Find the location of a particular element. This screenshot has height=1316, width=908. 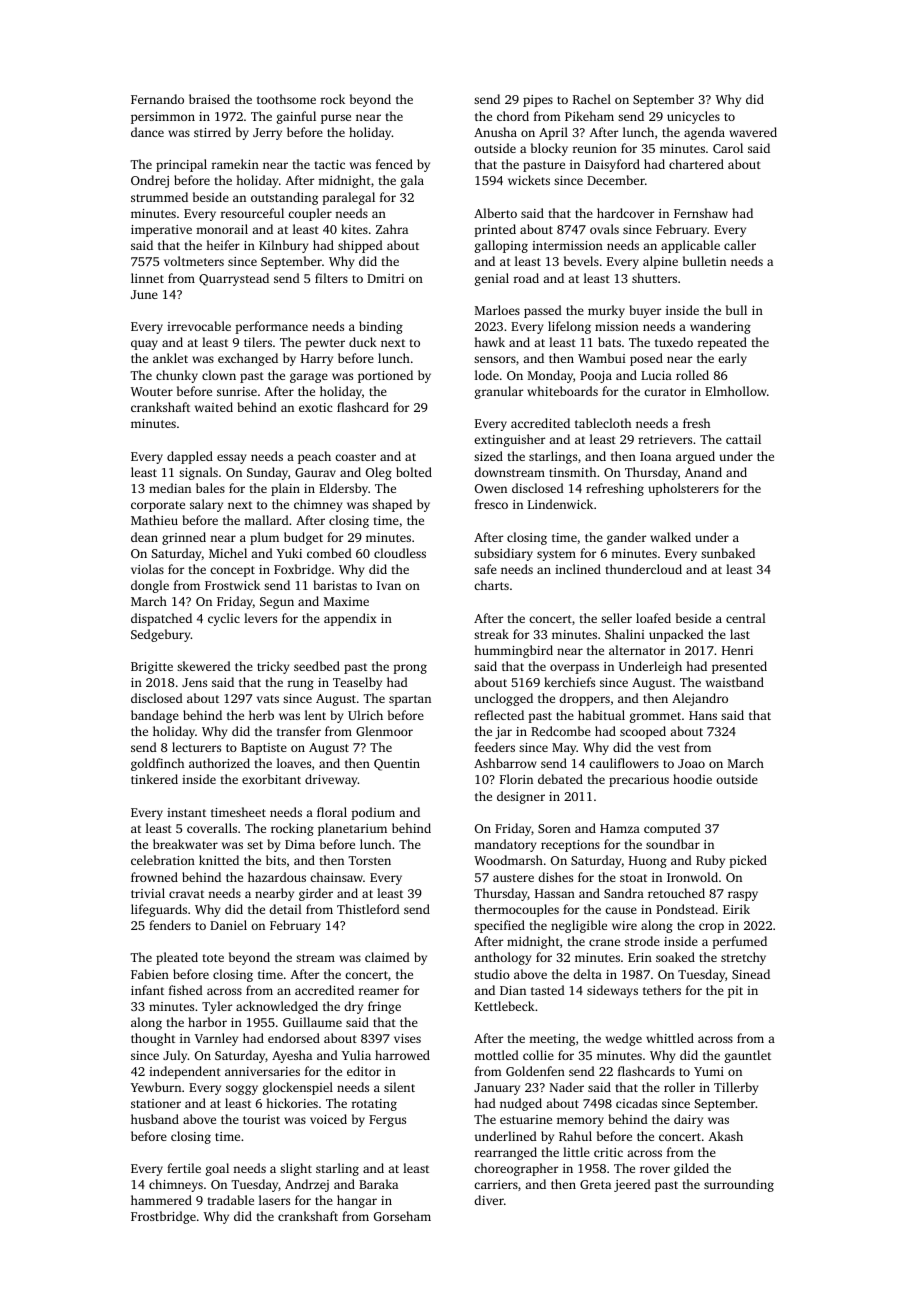

harrowed is located at coordinates (402, 1055).
